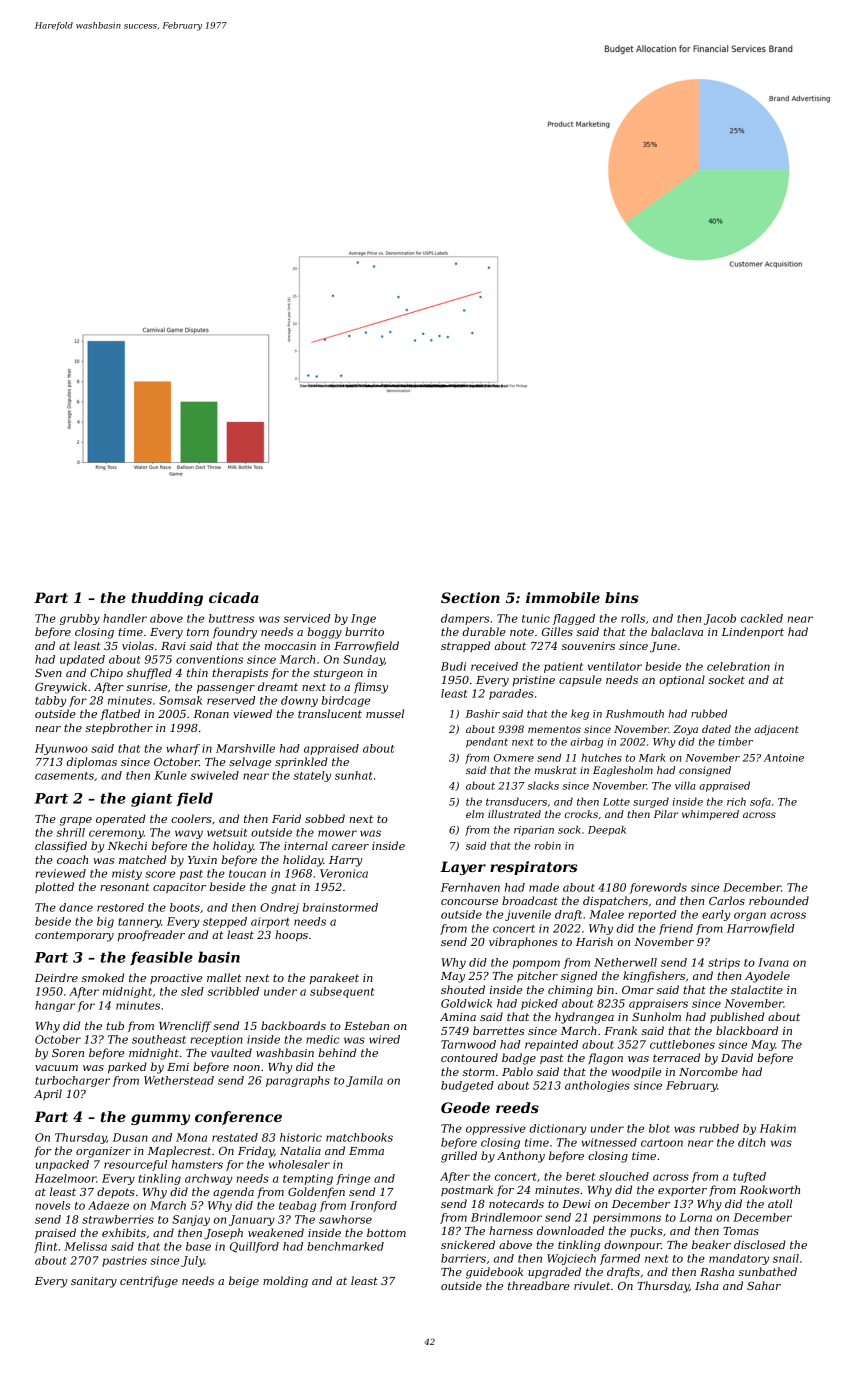 Image resolution: width=849 pixels, height=1400 pixels. I want to click on sanitary, so click(94, 1282).
